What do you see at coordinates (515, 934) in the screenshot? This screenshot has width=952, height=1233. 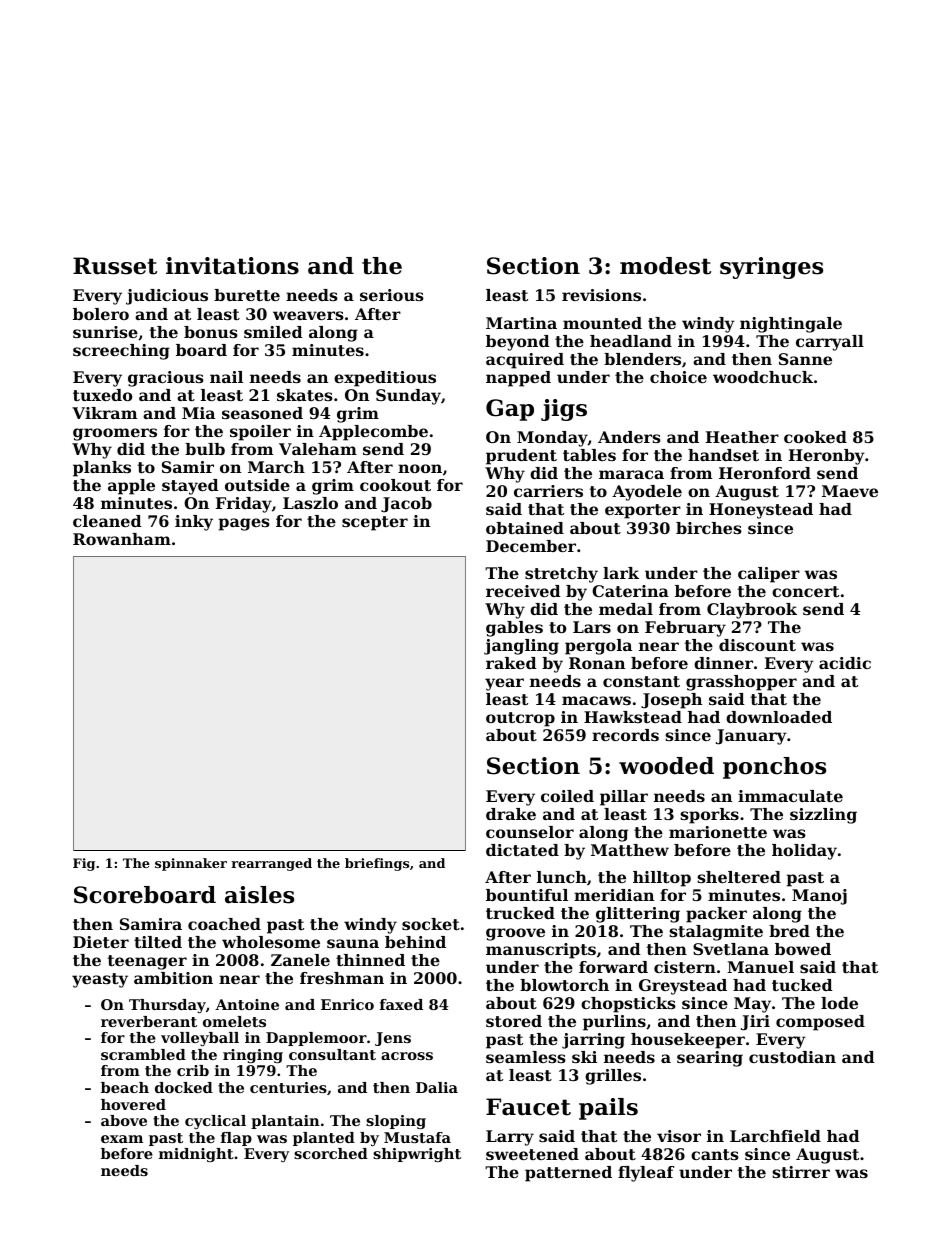 I see `groove` at bounding box center [515, 934].
